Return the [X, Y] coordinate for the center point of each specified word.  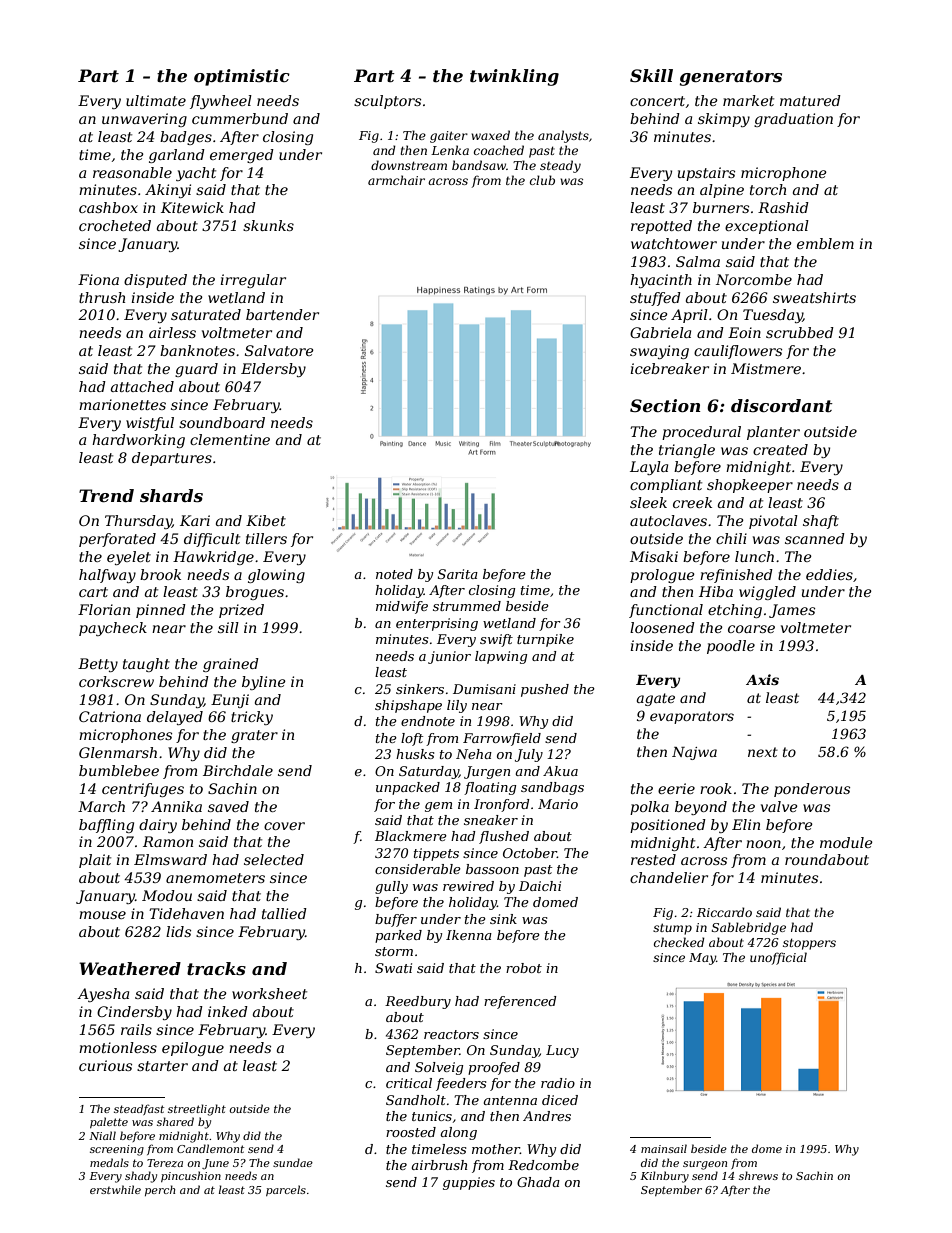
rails [136, 1029]
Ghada [538, 1182]
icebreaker [669, 368]
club [542, 180]
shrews [758, 1175]
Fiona [98, 279]
